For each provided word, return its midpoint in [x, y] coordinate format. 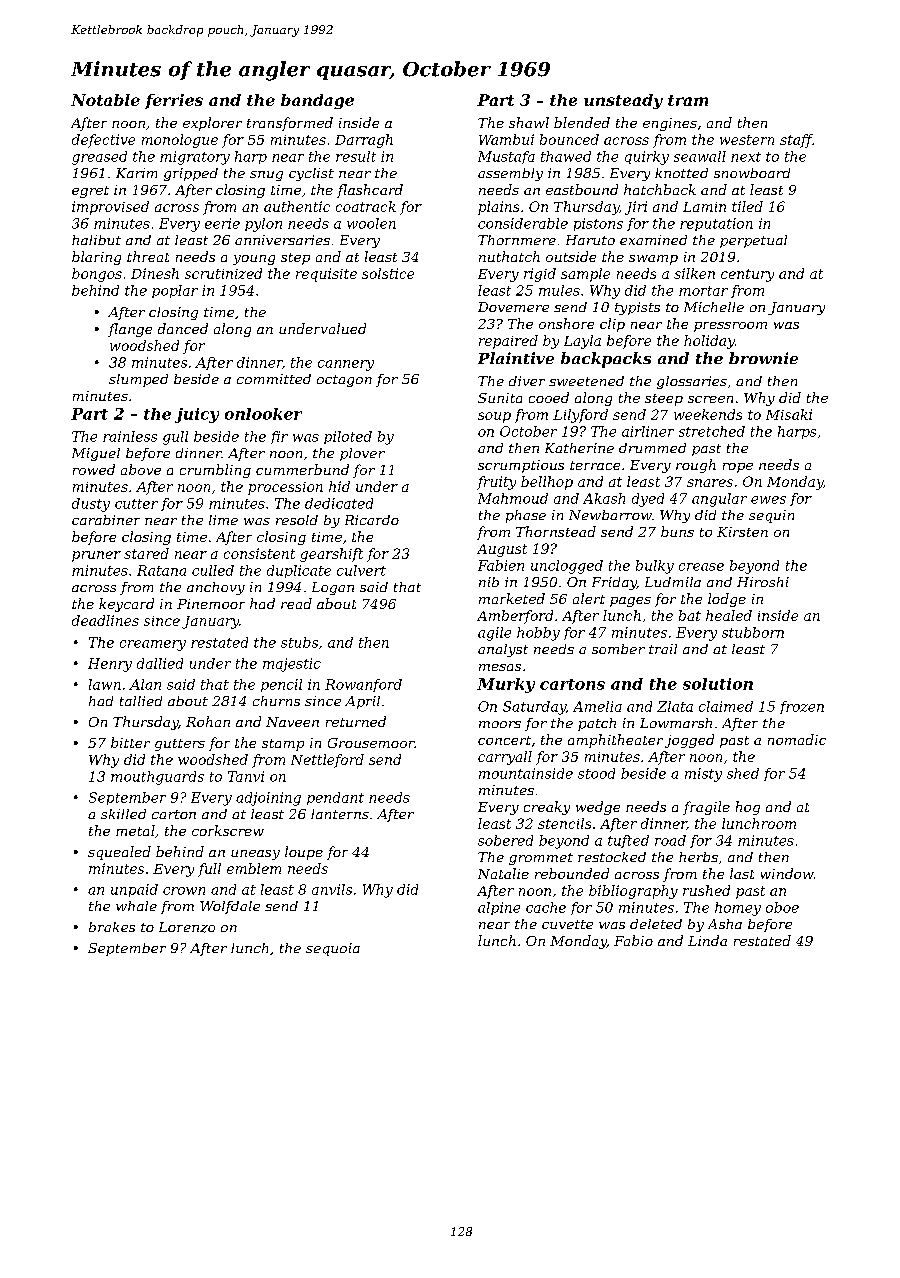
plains [498, 208]
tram [688, 100]
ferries [174, 101]
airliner [648, 431]
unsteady [623, 101]
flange [130, 330]
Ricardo [372, 520]
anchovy [216, 588]
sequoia [333, 949]
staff [796, 141]
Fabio [633, 940]
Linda [707, 940]
